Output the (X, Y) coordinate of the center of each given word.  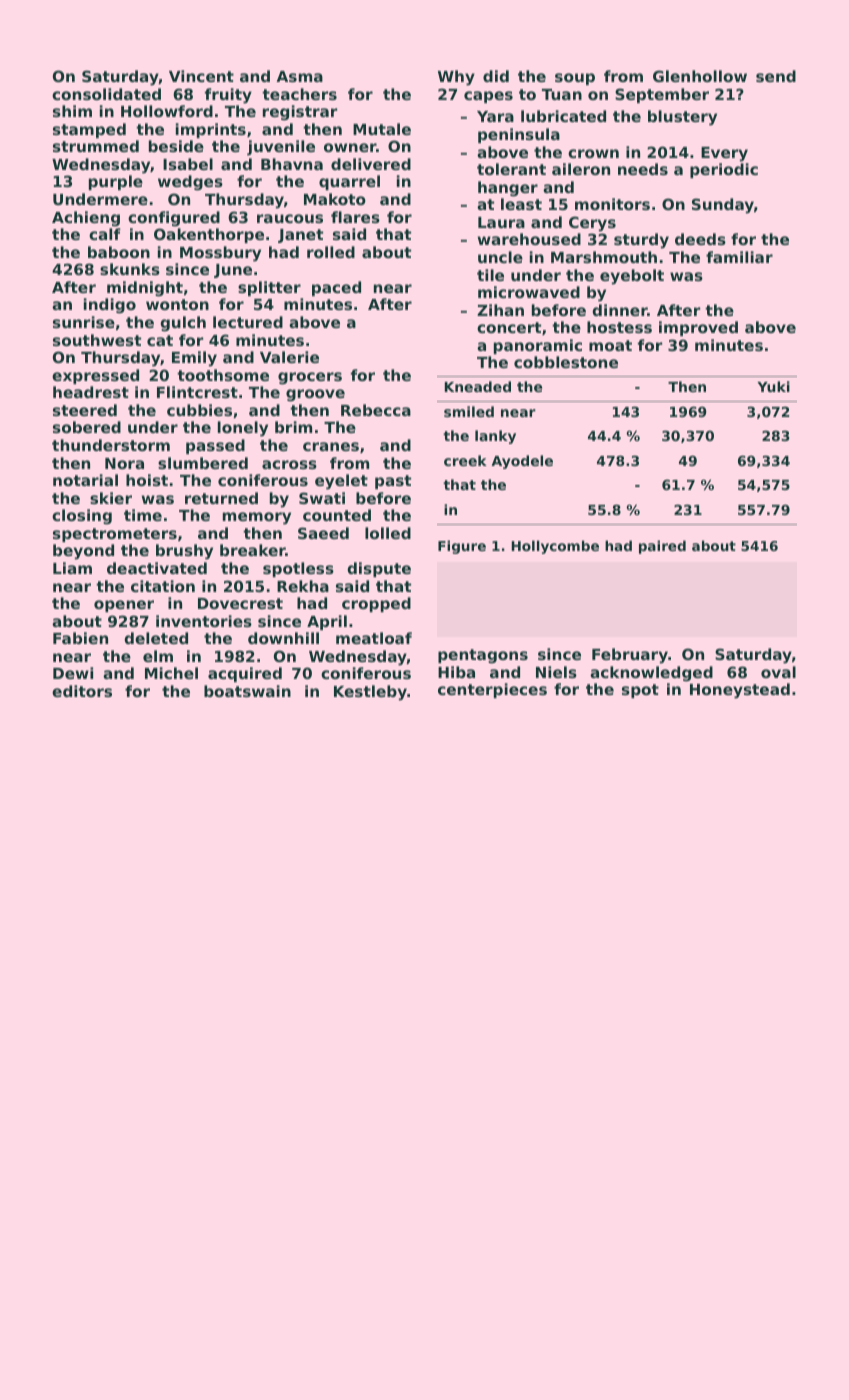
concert (509, 327)
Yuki (774, 386)
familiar (739, 257)
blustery (682, 118)
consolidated (106, 94)
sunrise (84, 322)
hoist (147, 480)
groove (315, 395)
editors (82, 691)
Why (456, 78)
